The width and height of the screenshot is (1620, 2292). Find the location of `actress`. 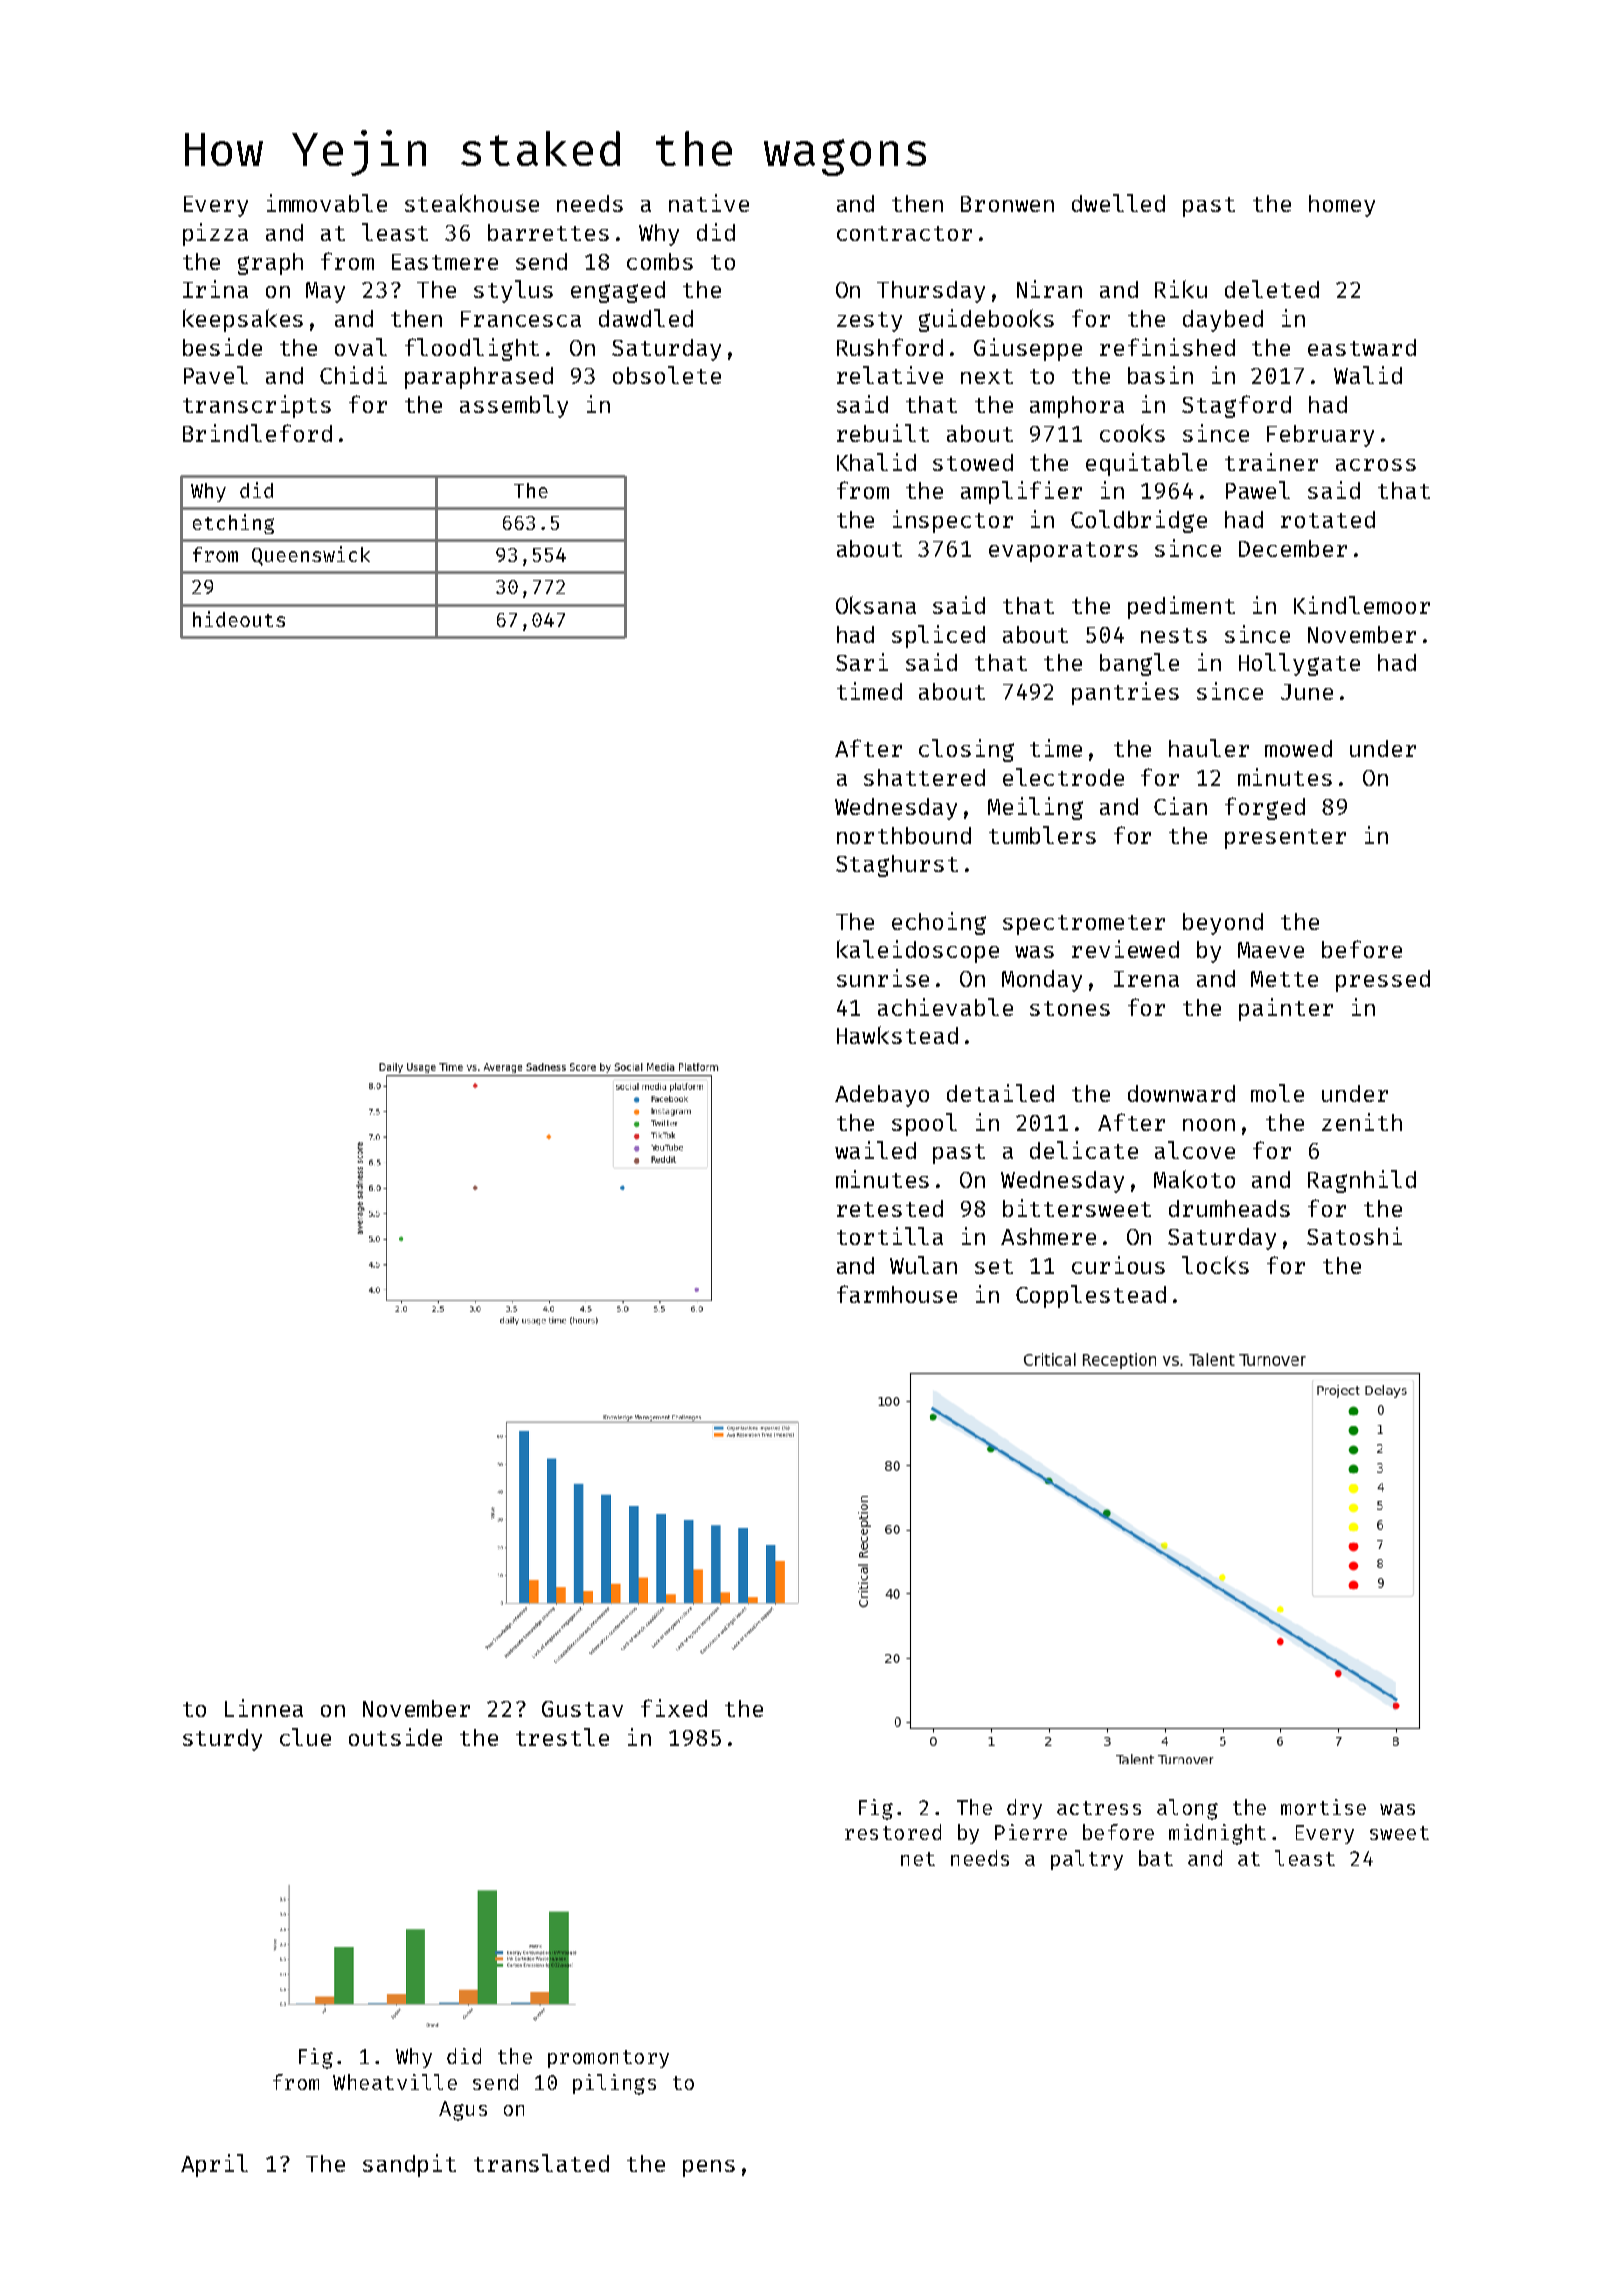

actress is located at coordinates (1099, 1808).
